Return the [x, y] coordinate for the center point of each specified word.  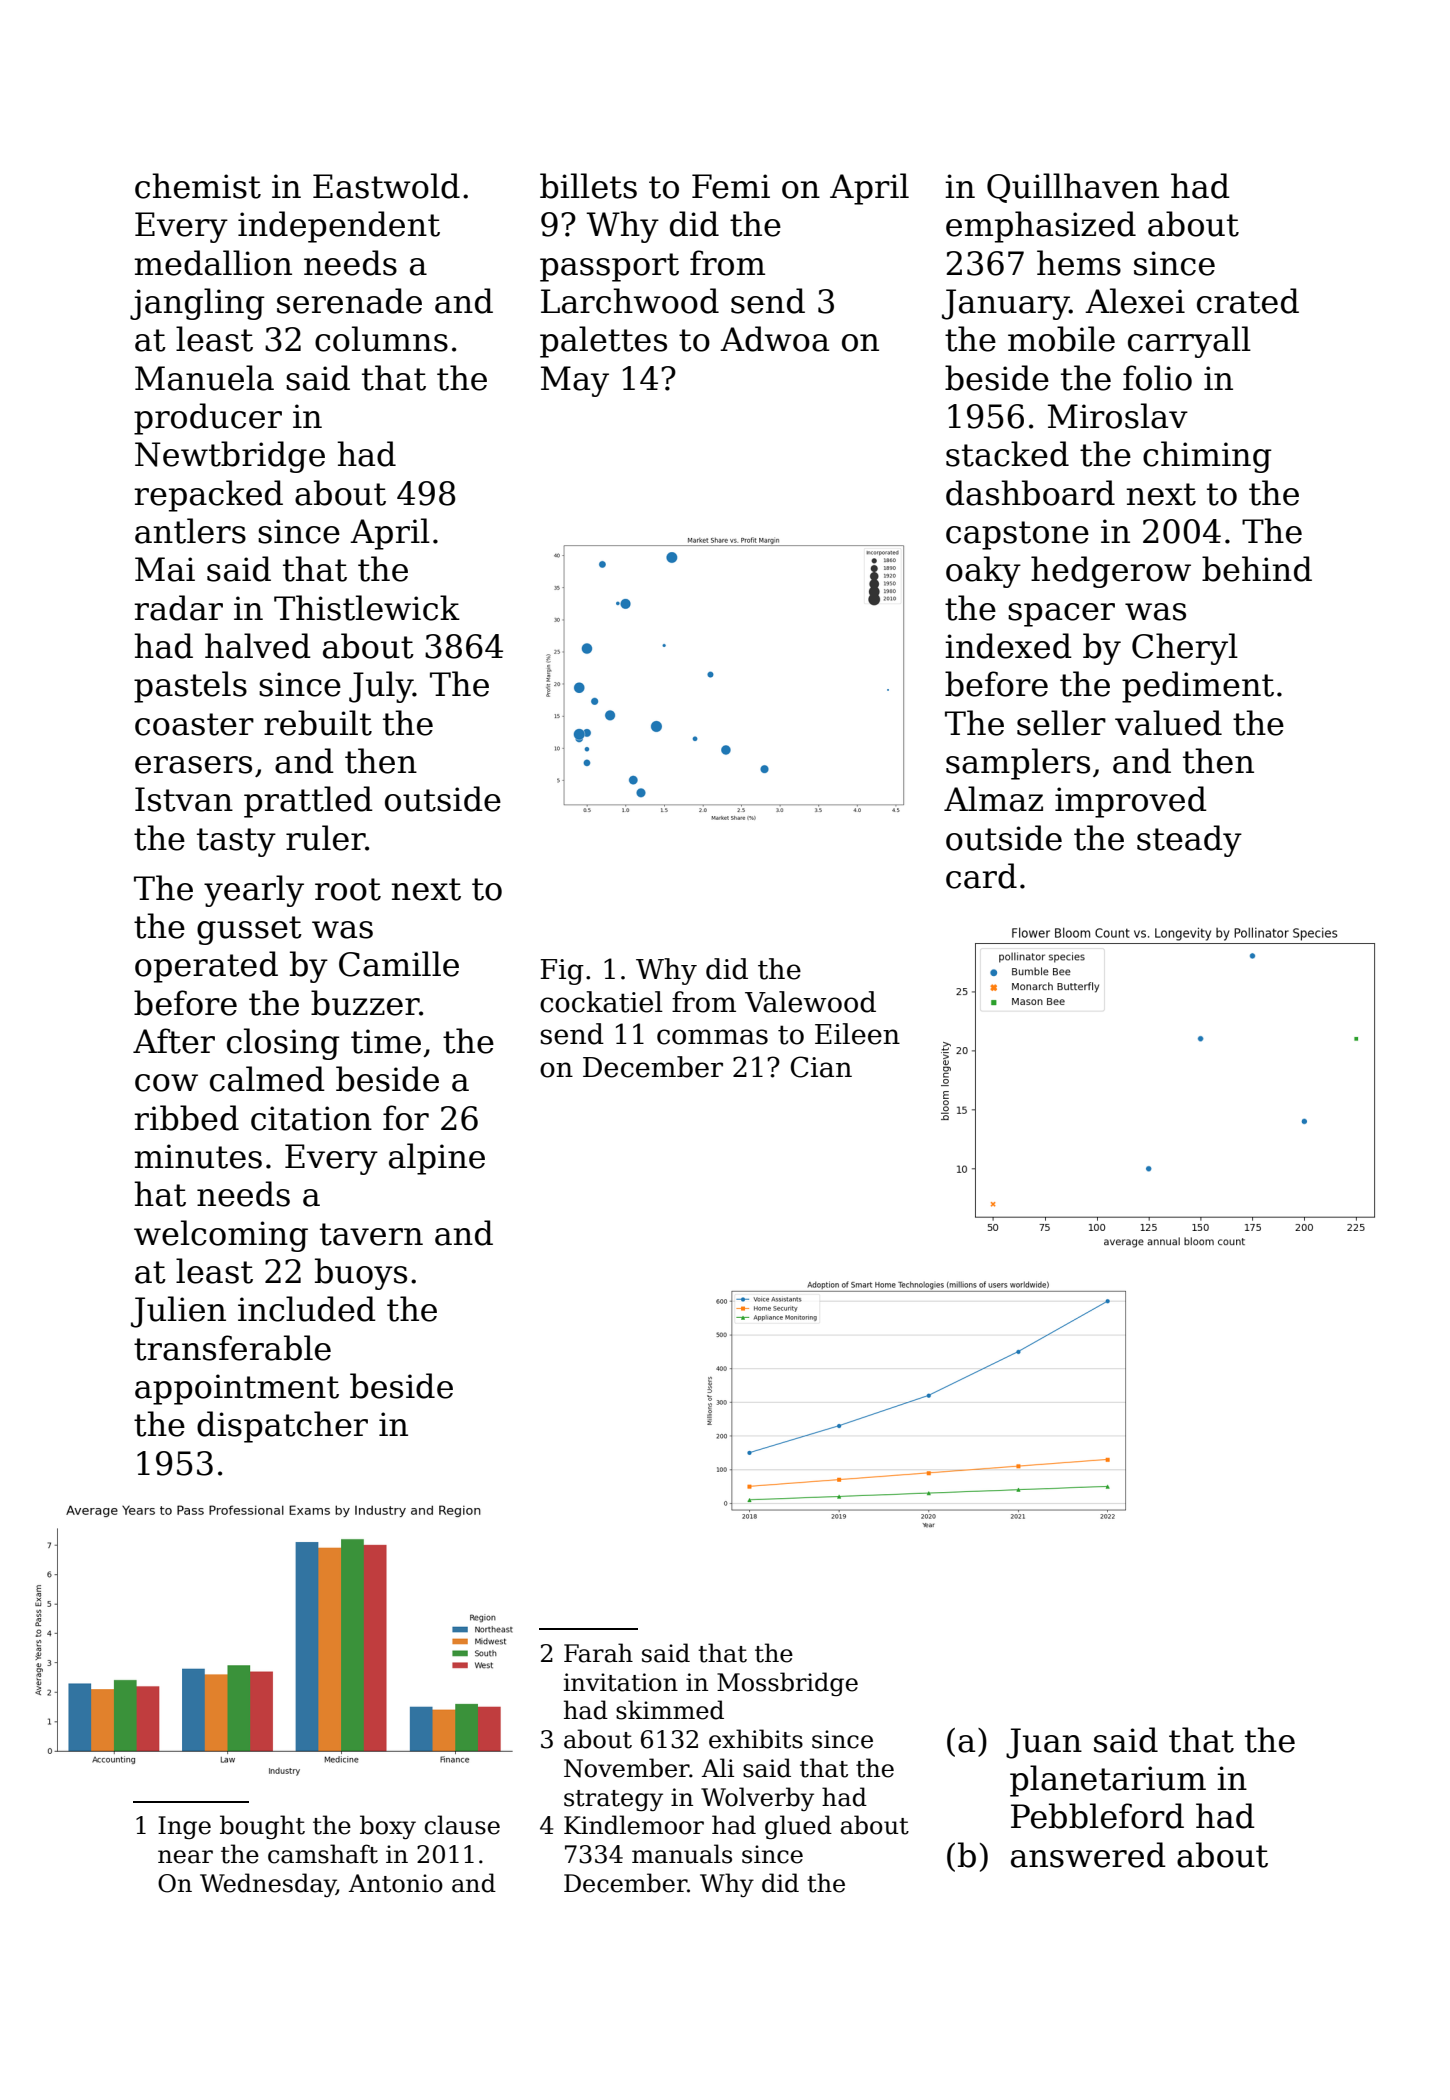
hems [1079, 263]
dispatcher [282, 1427]
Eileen [857, 1034]
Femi [731, 186]
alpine [437, 1159]
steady [1189, 841]
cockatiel [601, 1002]
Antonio [396, 1883]
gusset [249, 930]
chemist [198, 186]
